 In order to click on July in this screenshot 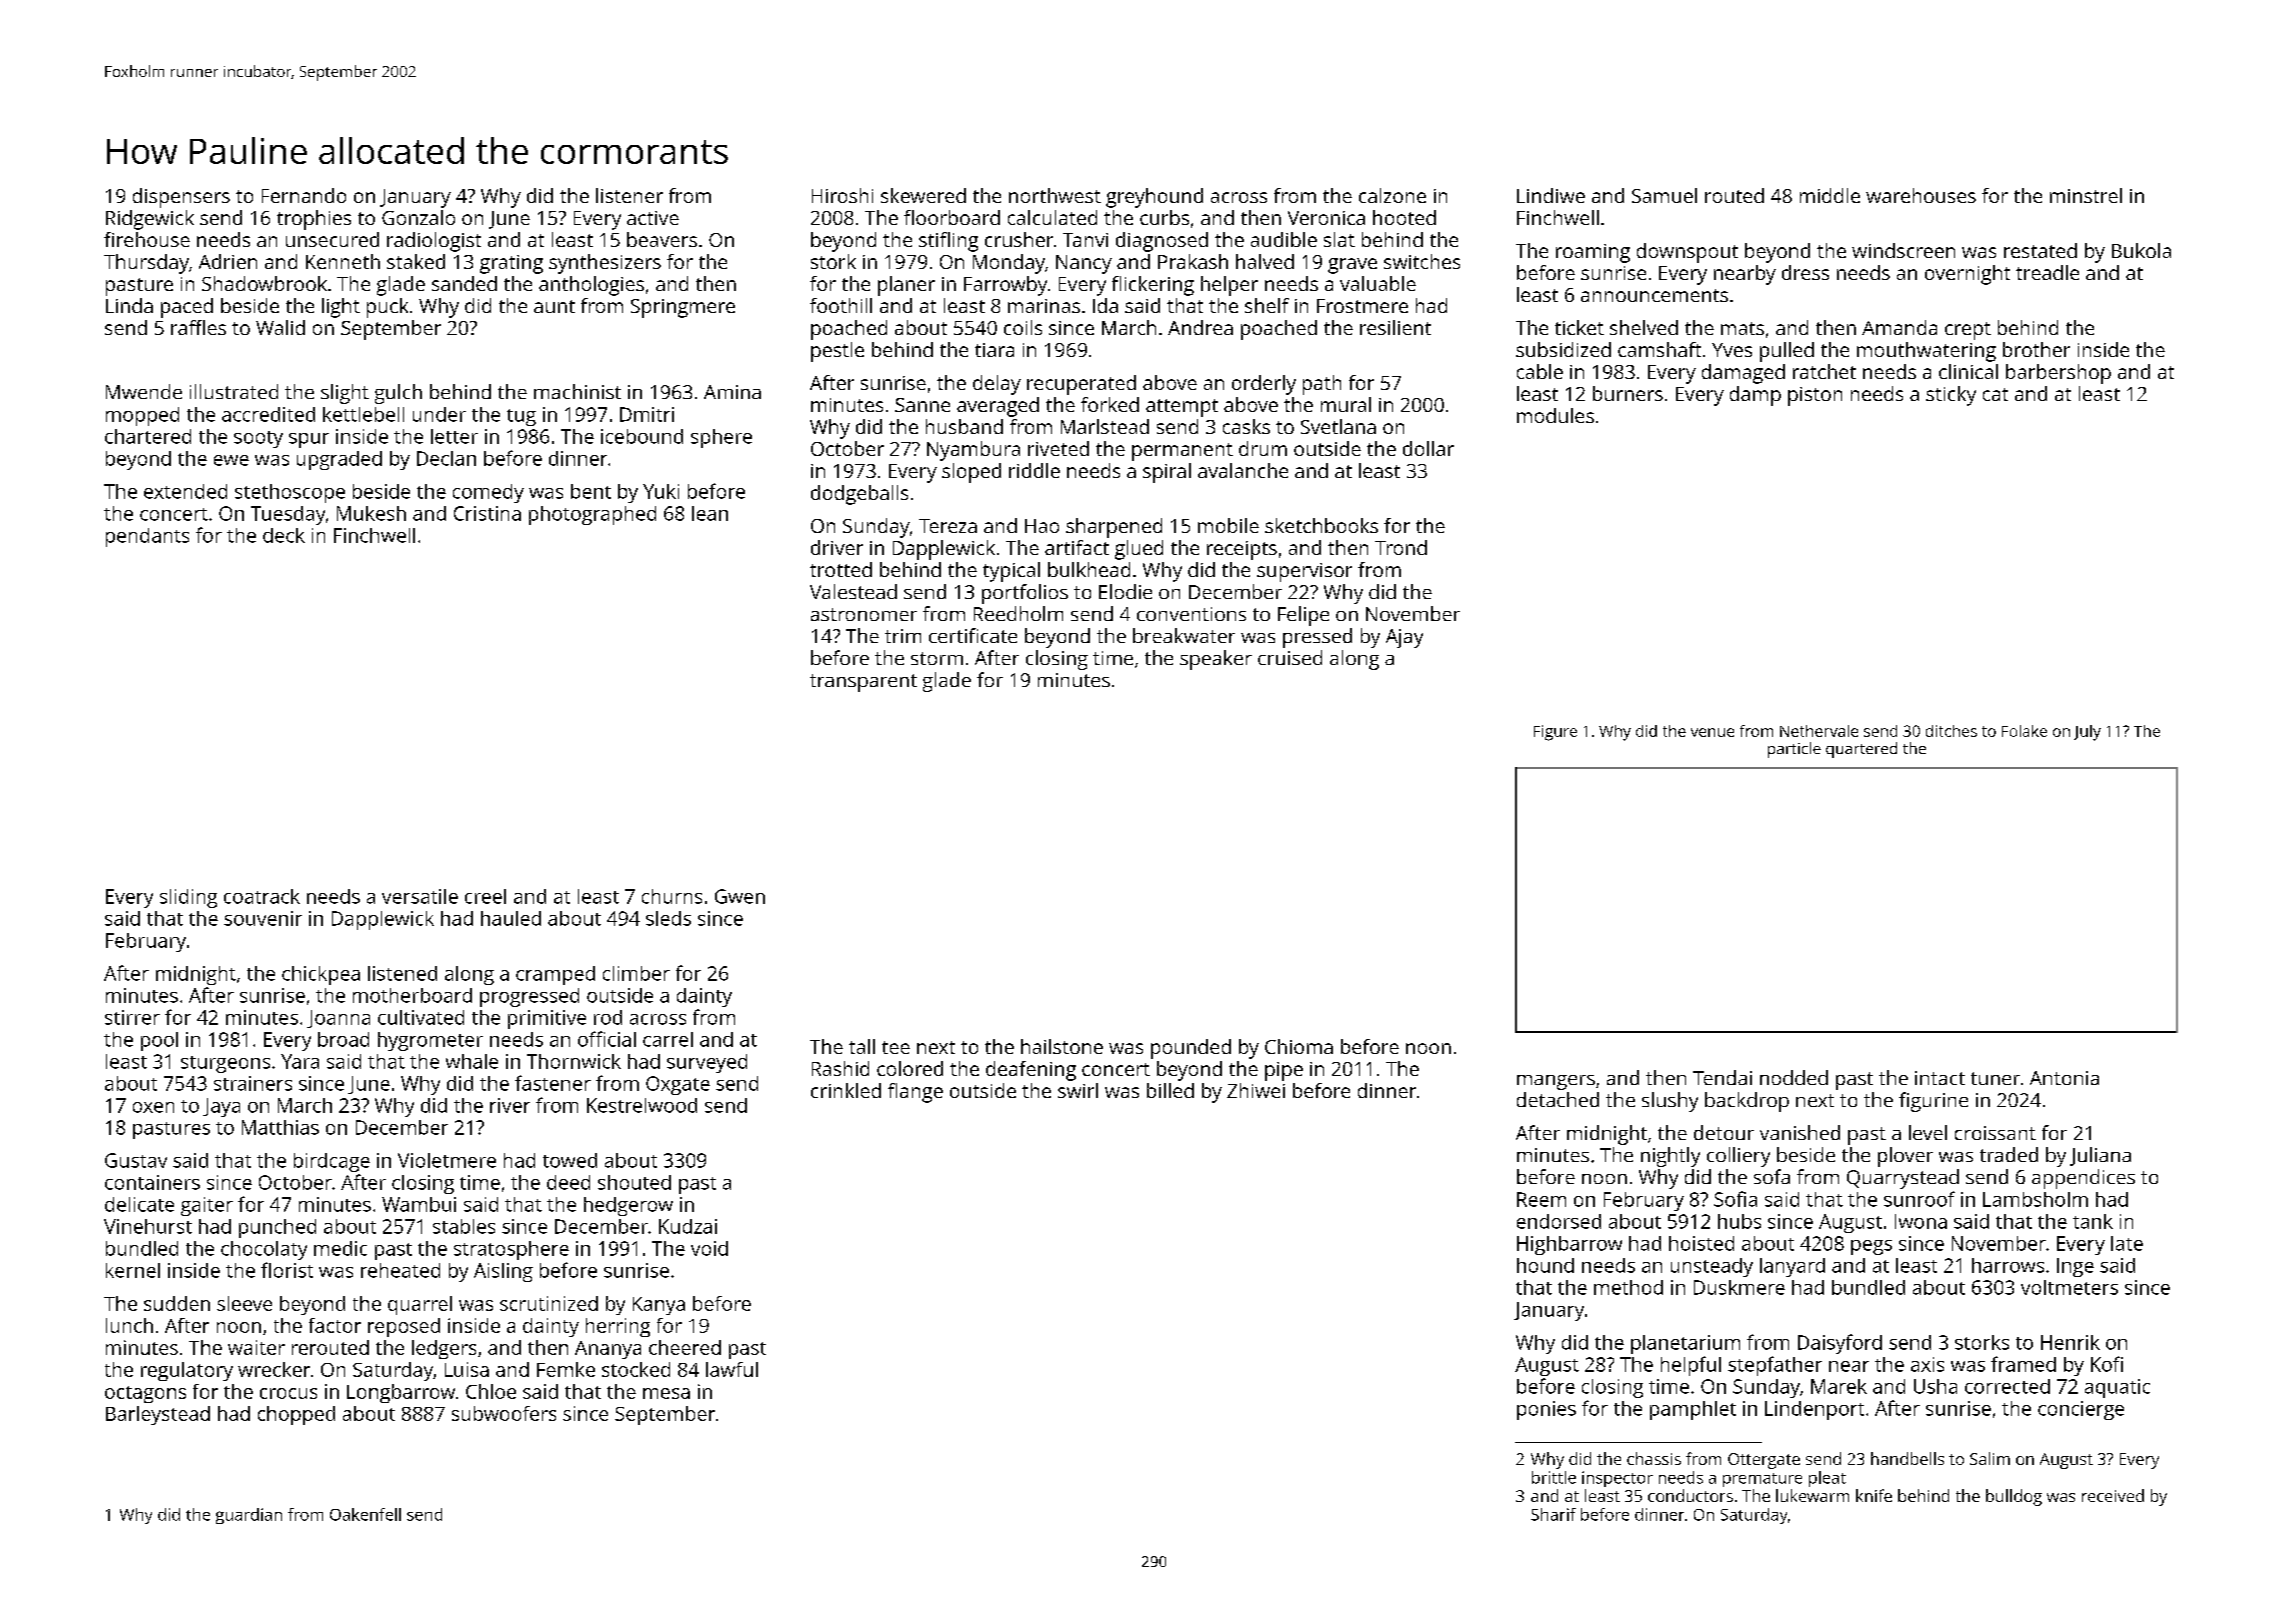, I will do `click(2087, 733)`.
